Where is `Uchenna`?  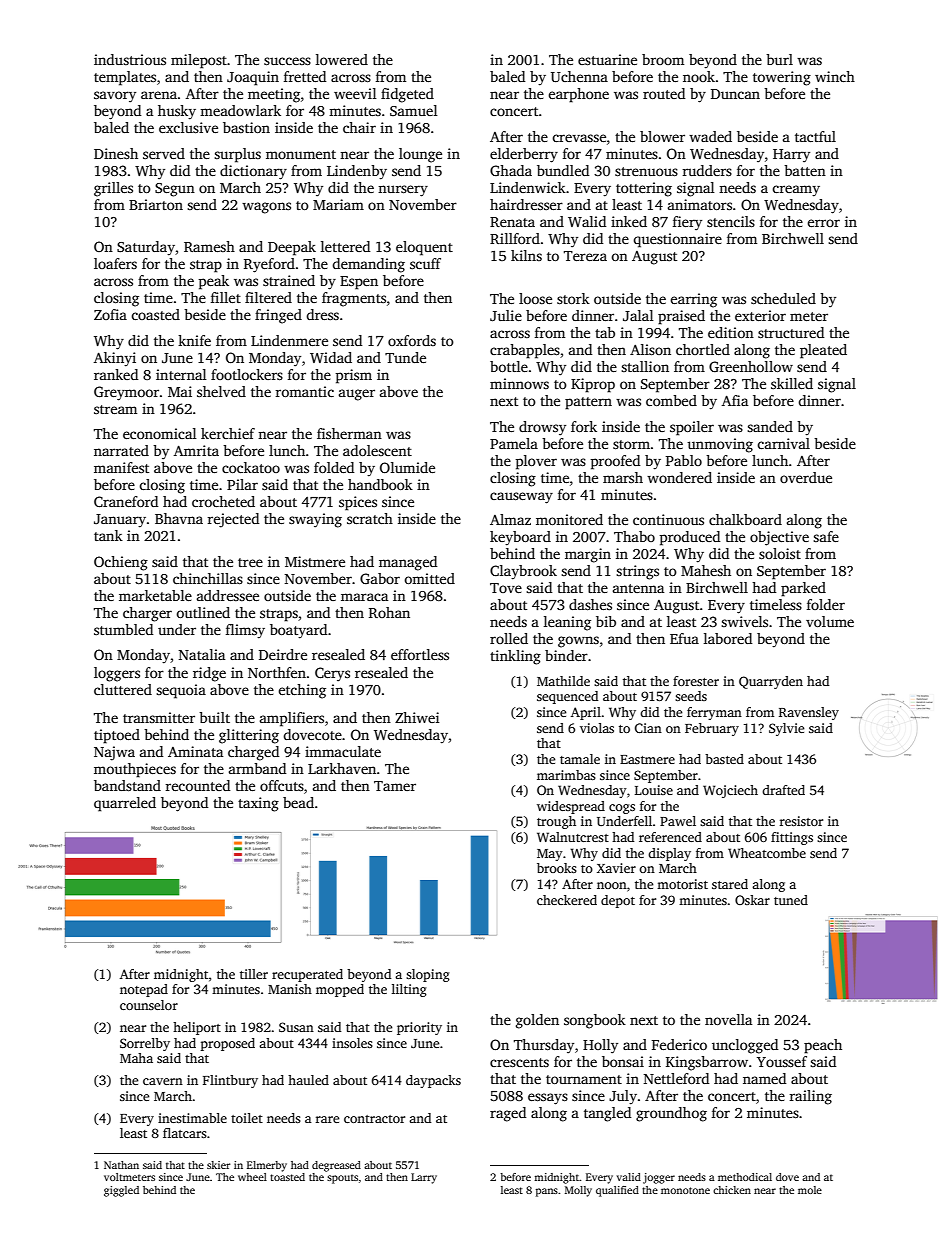 Uchenna is located at coordinates (579, 76).
